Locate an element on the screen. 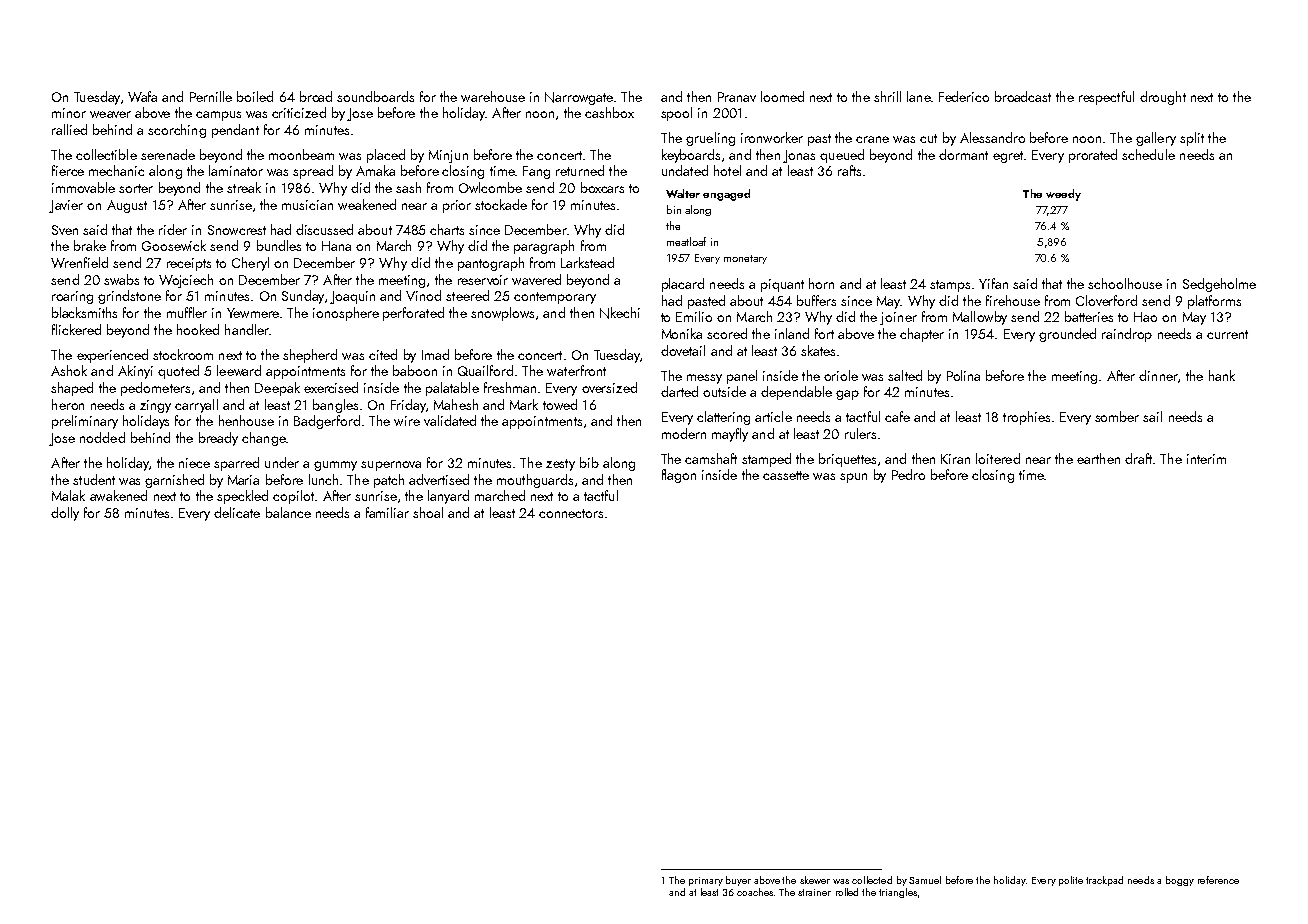  Hana is located at coordinates (336, 246).
